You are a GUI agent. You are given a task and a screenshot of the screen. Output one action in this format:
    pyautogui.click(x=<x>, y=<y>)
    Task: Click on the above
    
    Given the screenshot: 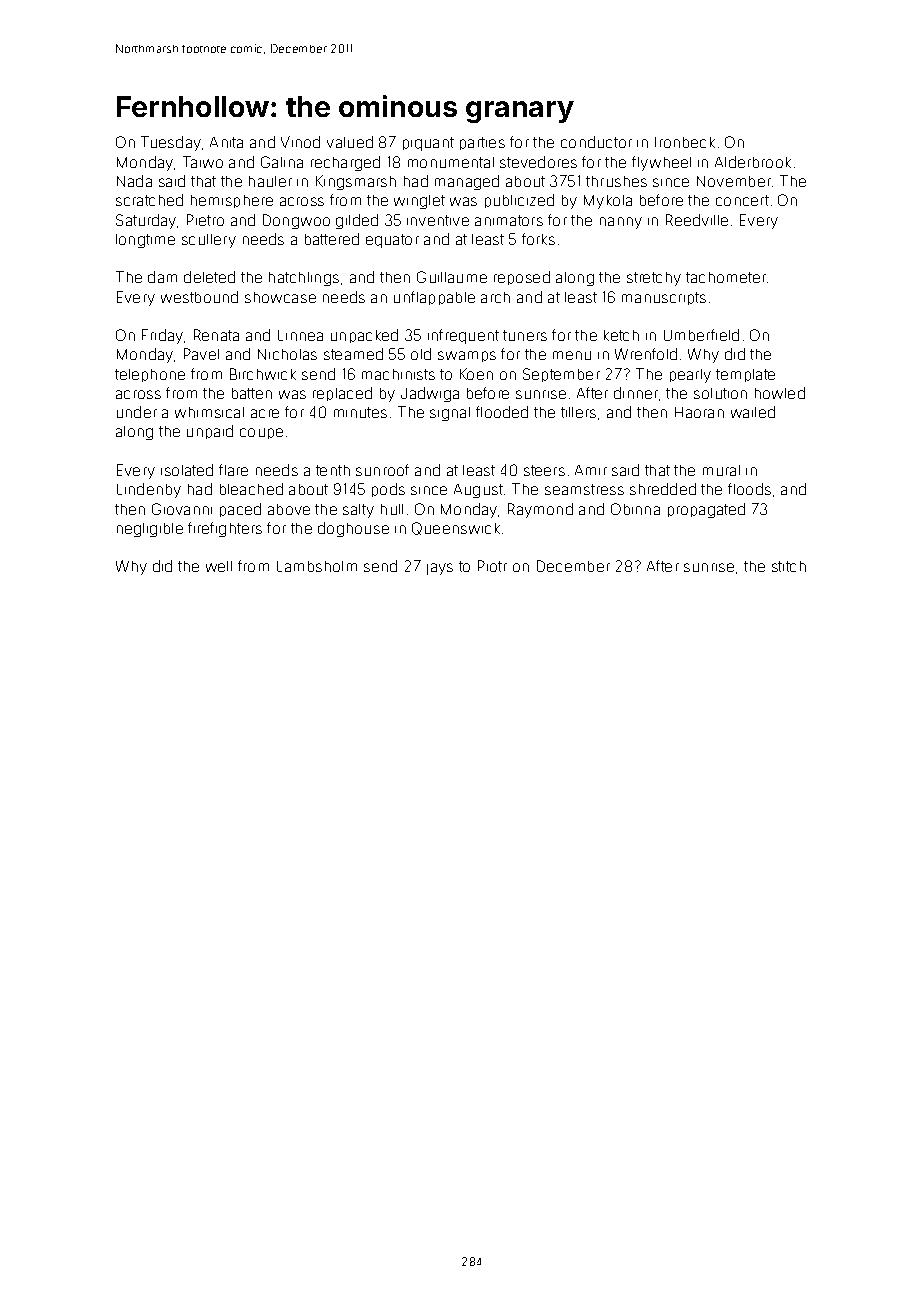 What is the action you would take?
    pyautogui.click(x=289, y=509)
